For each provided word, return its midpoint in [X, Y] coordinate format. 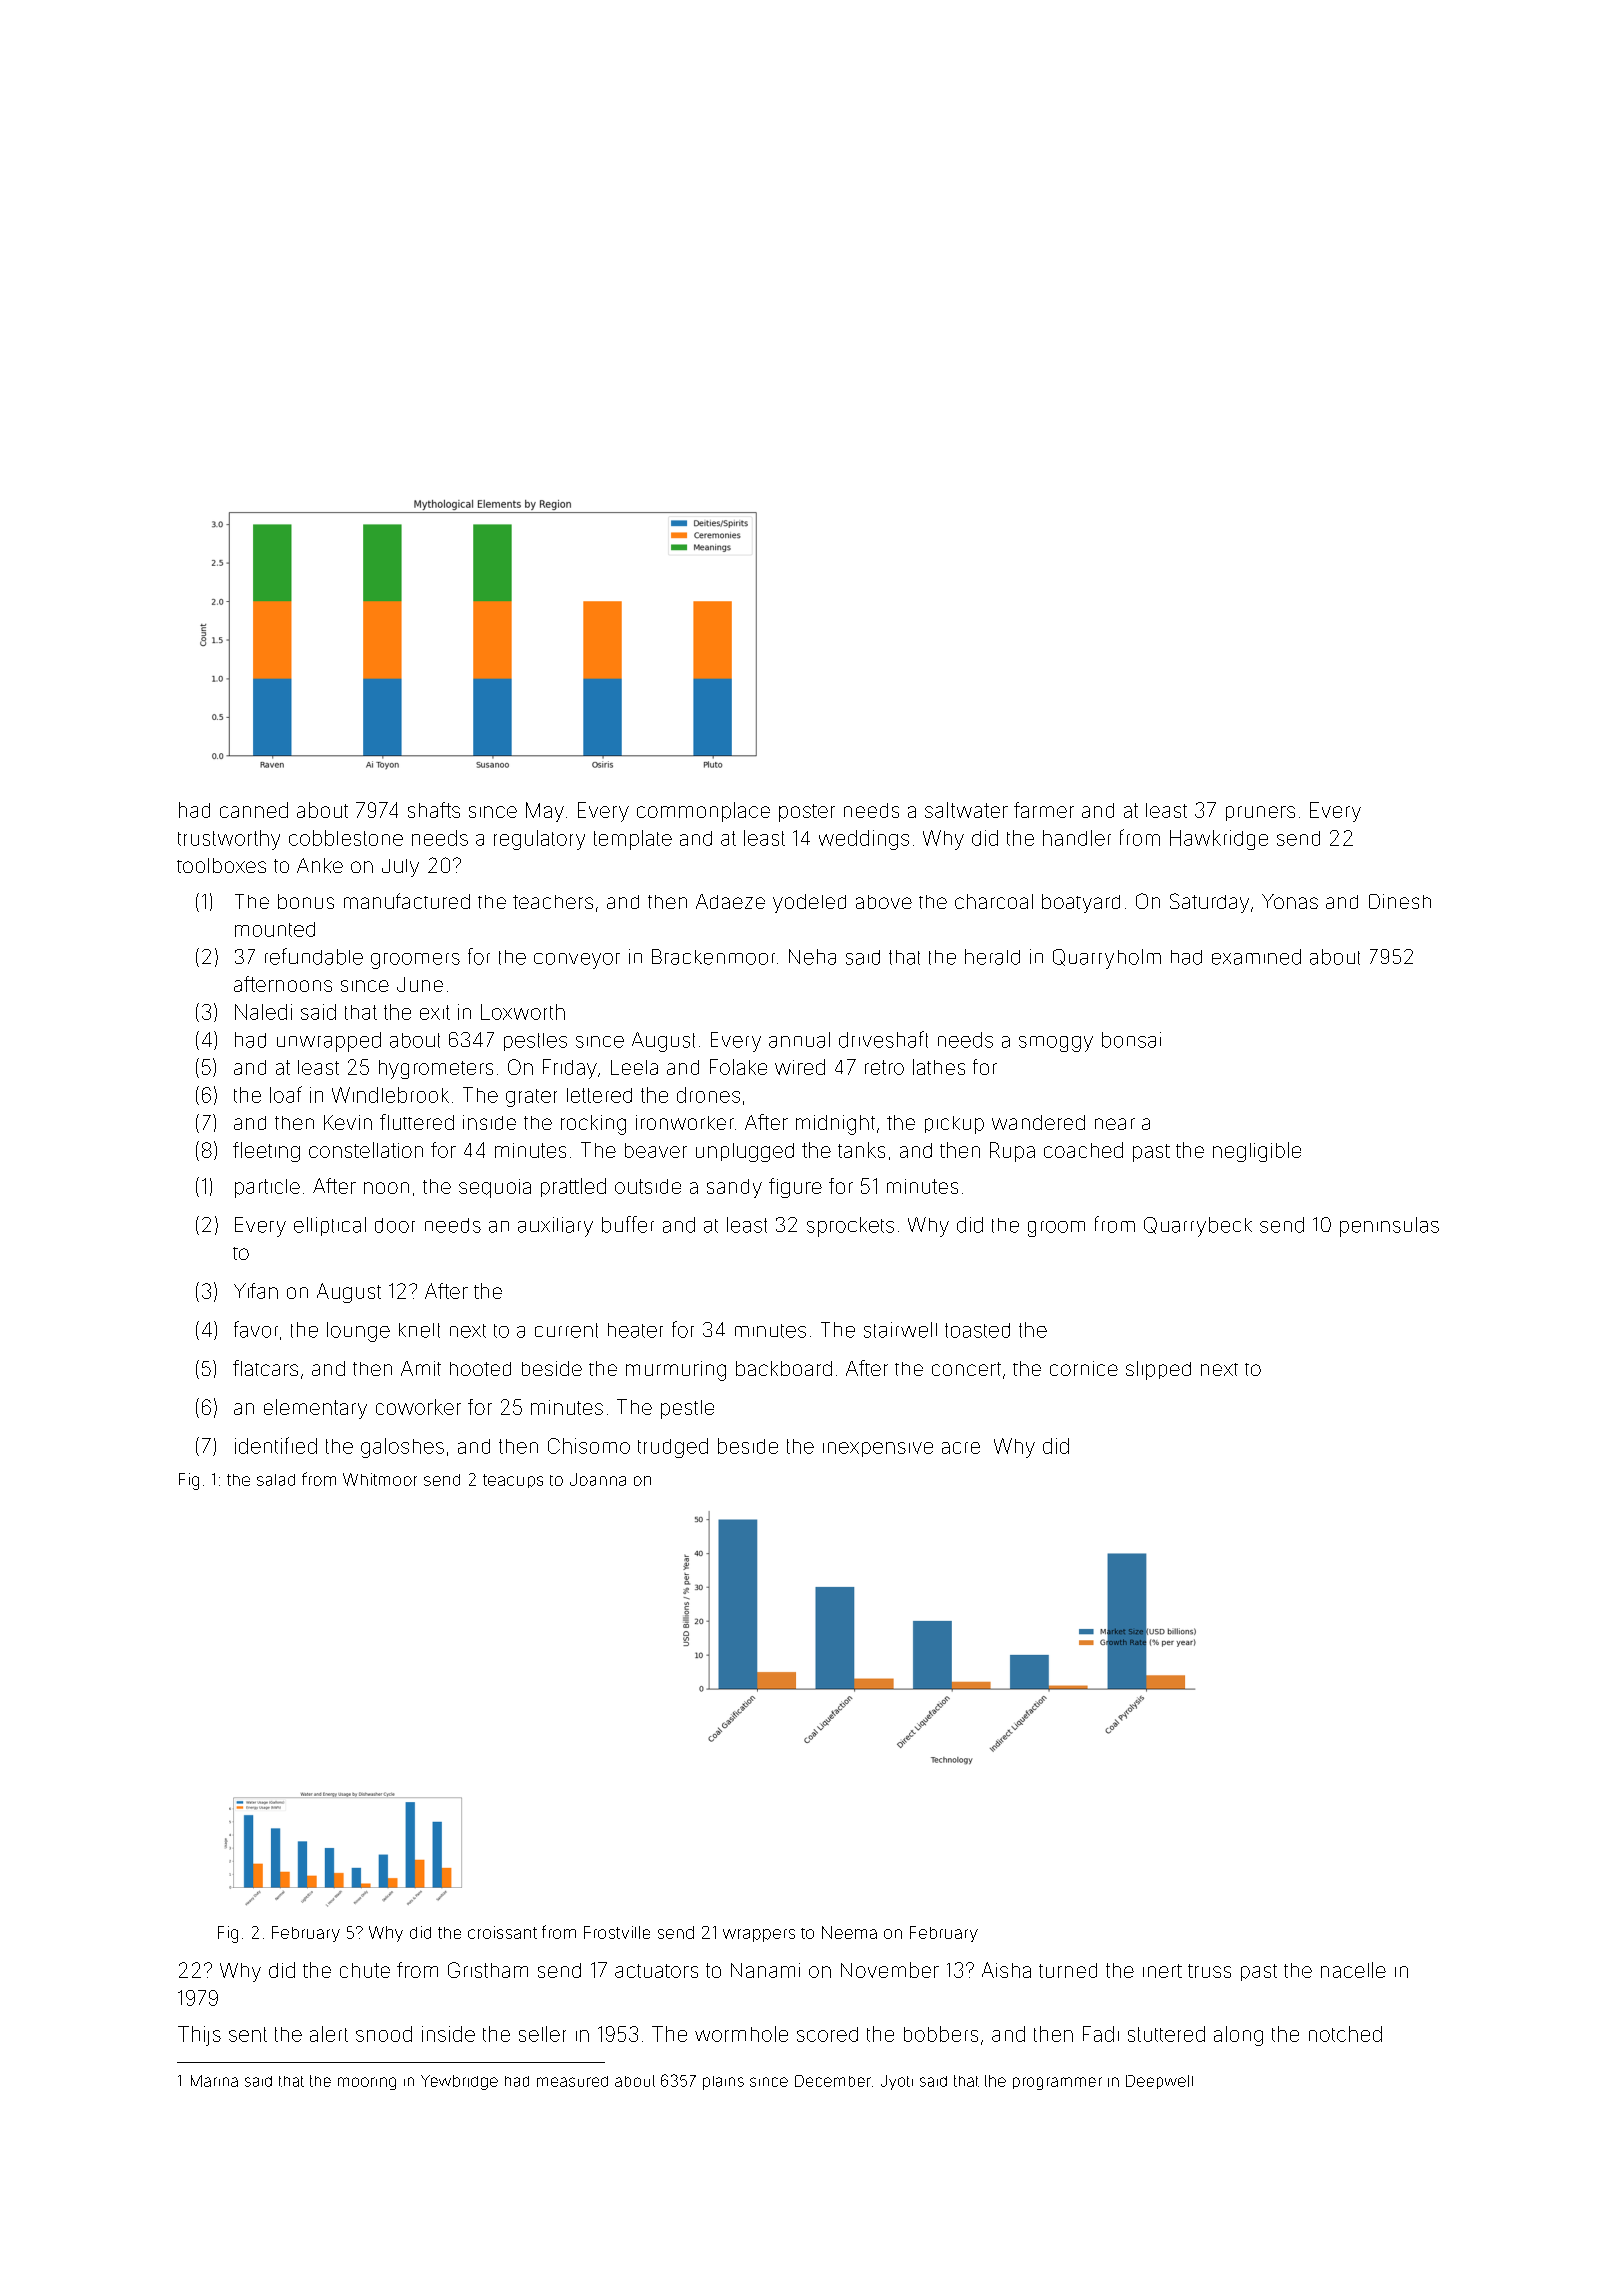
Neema [849, 1932]
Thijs [199, 2036]
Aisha [1006, 1970]
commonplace [703, 812]
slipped [1158, 1370]
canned [254, 810]
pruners [1260, 813]
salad [276, 1480]
